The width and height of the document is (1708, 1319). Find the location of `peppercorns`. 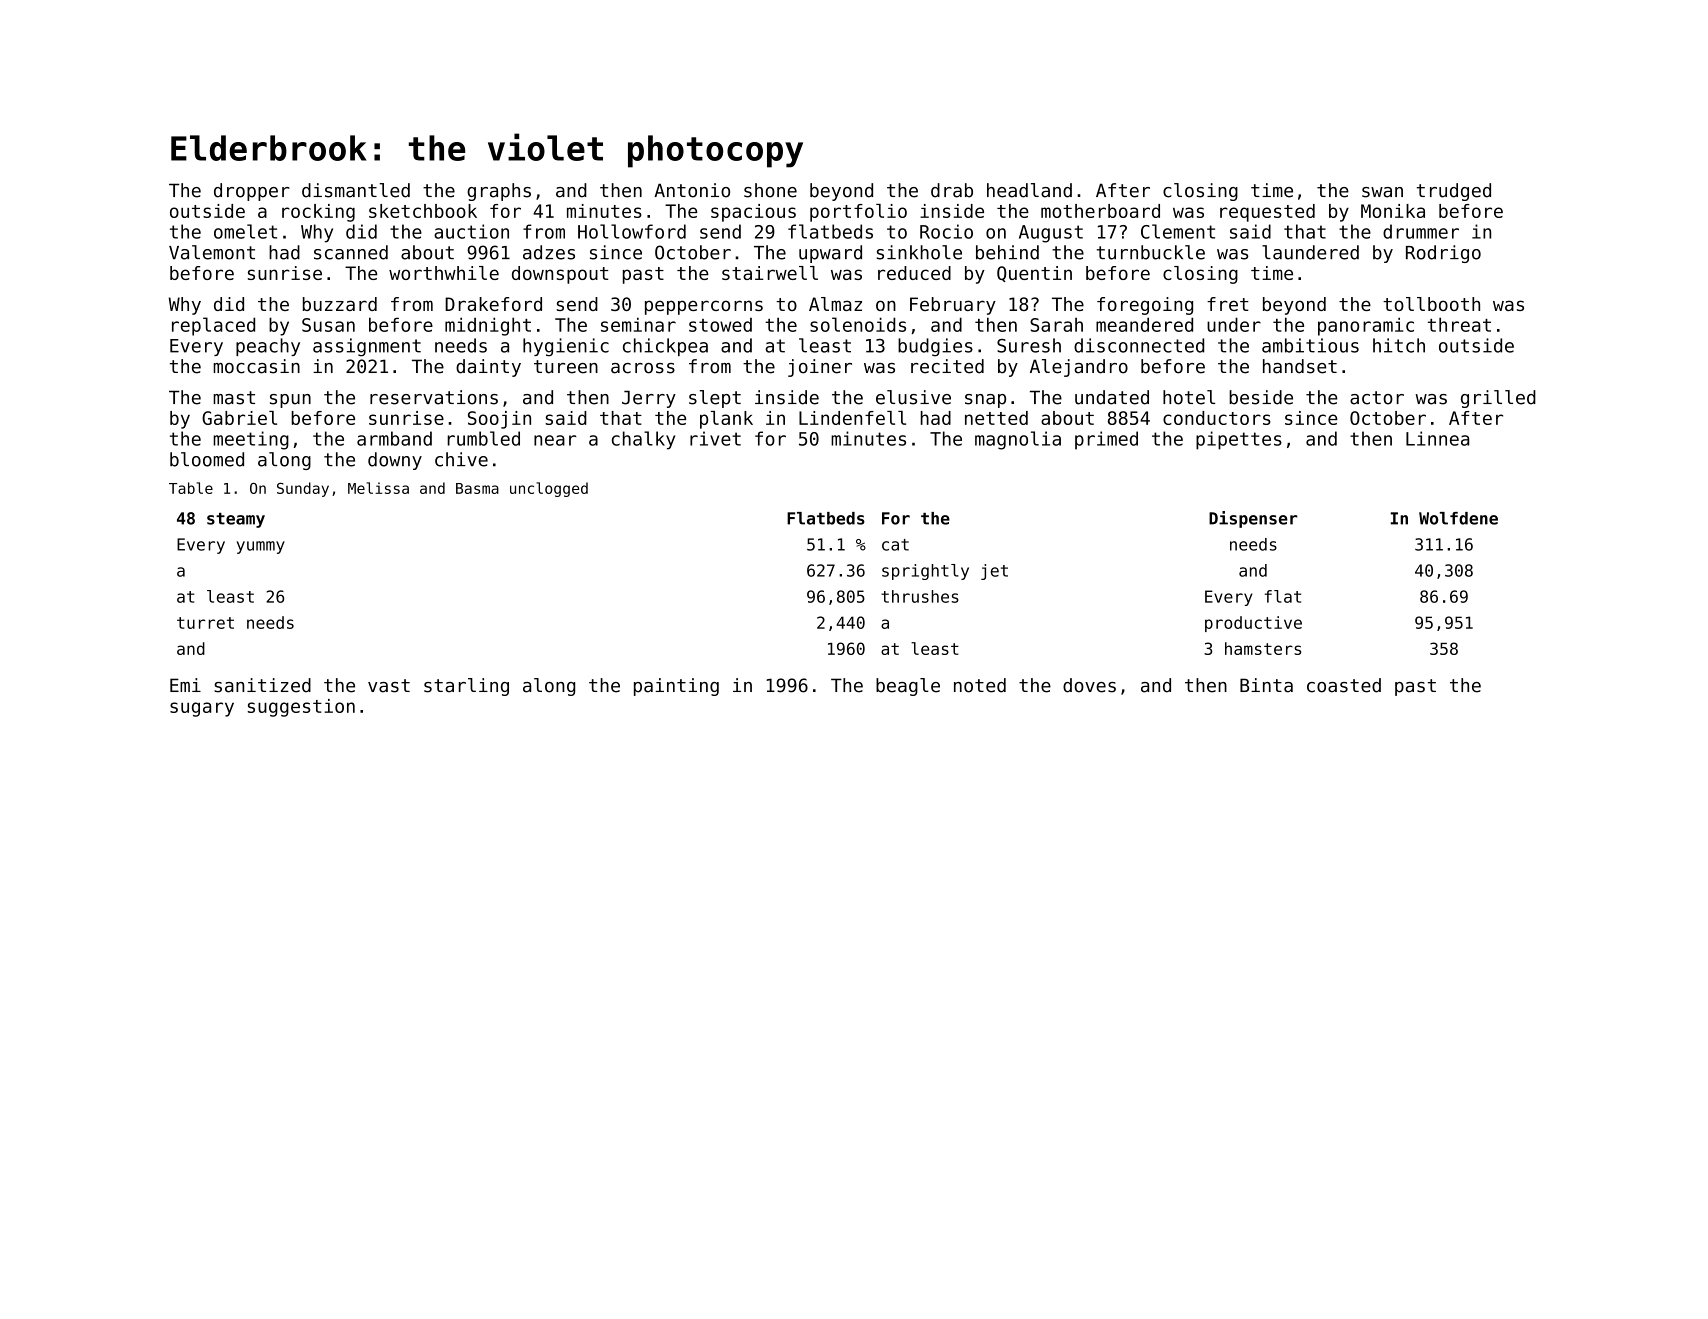

peppercorns is located at coordinates (704, 307).
